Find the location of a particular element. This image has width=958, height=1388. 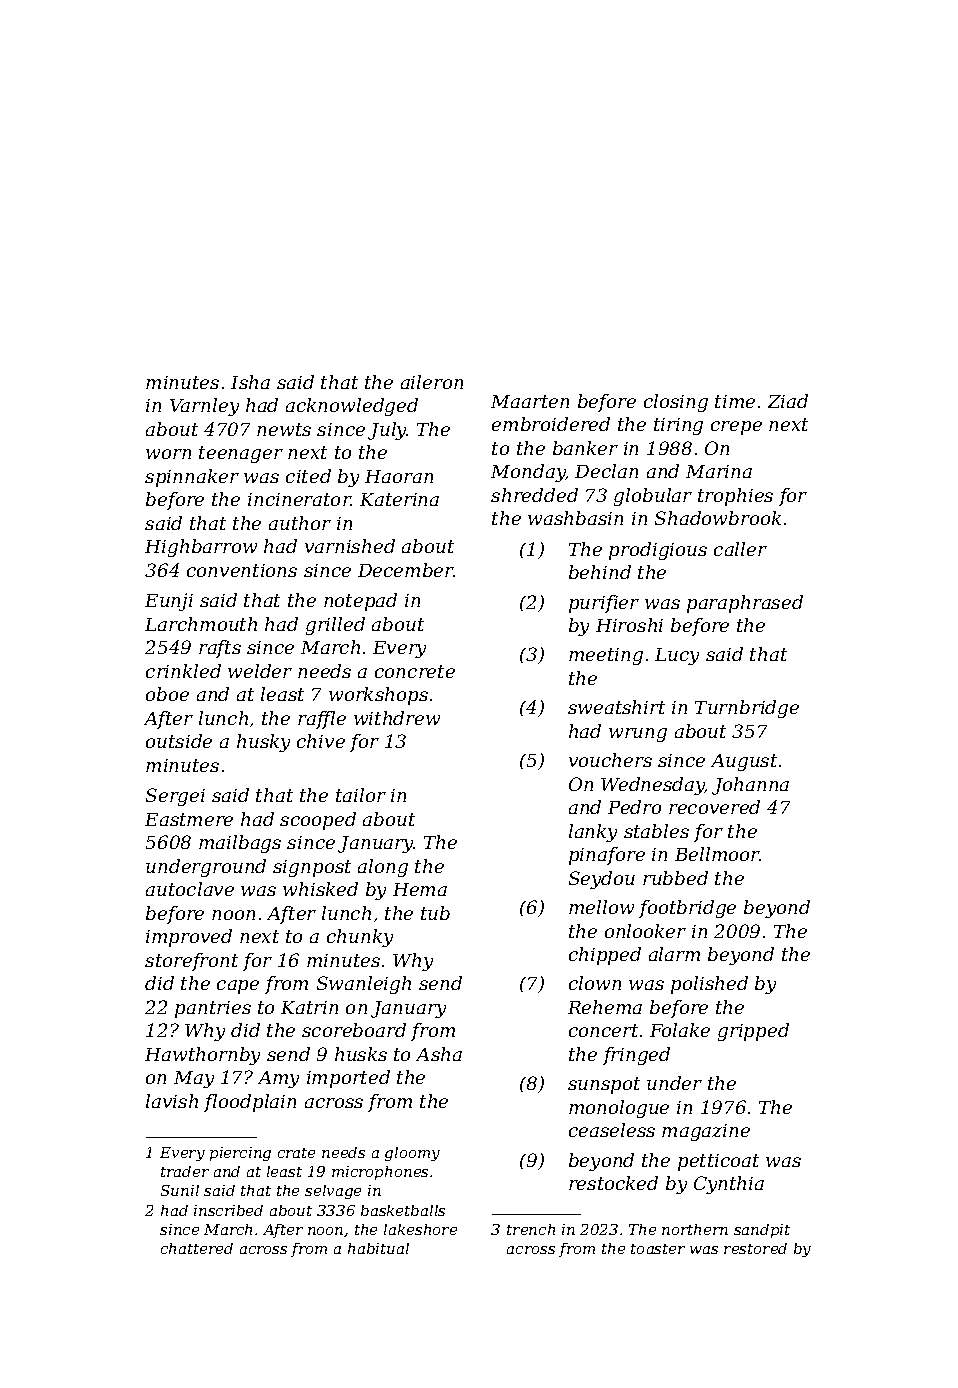

Katerina is located at coordinates (399, 499).
